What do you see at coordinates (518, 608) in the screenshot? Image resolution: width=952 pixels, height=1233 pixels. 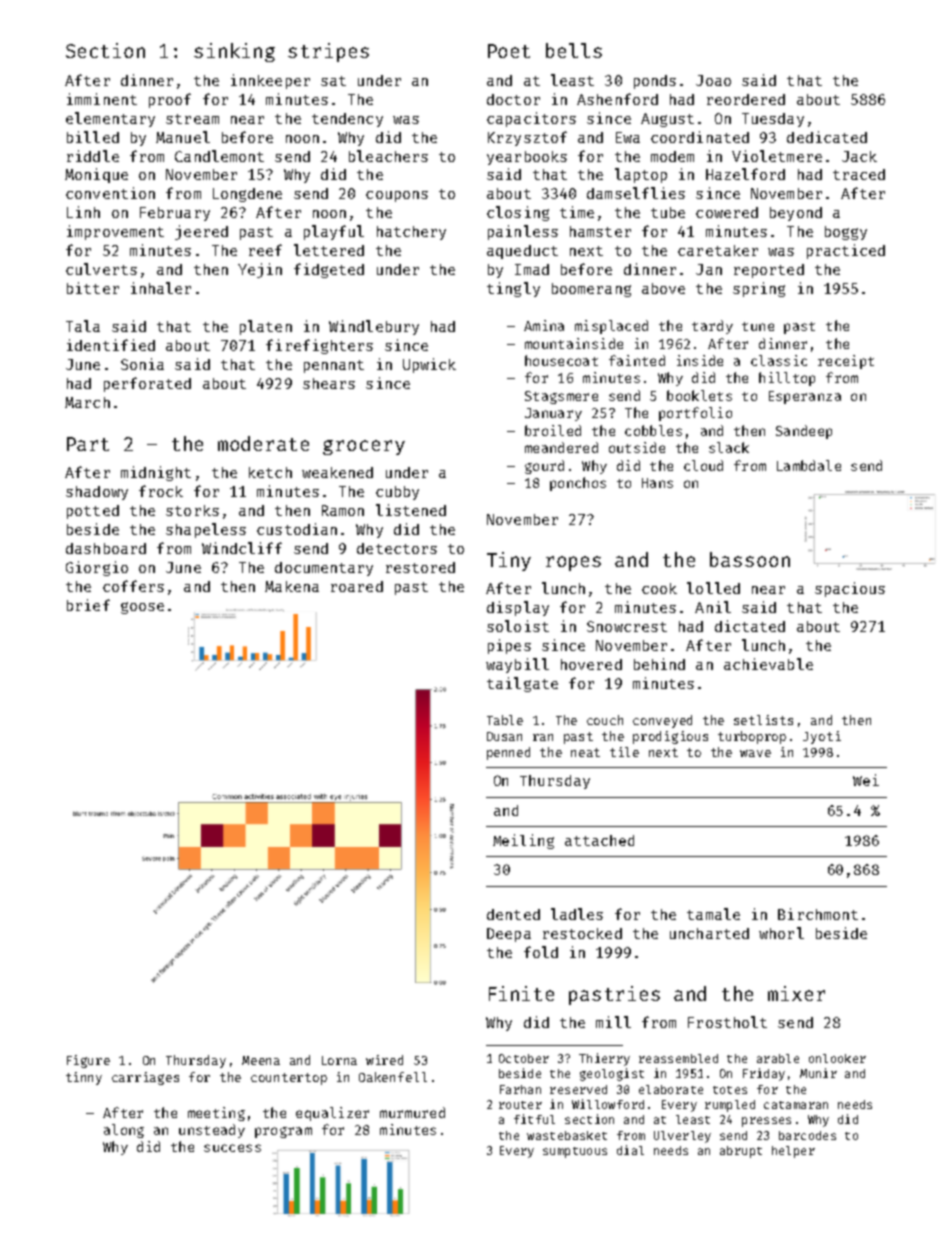 I see `display` at bounding box center [518, 608].
